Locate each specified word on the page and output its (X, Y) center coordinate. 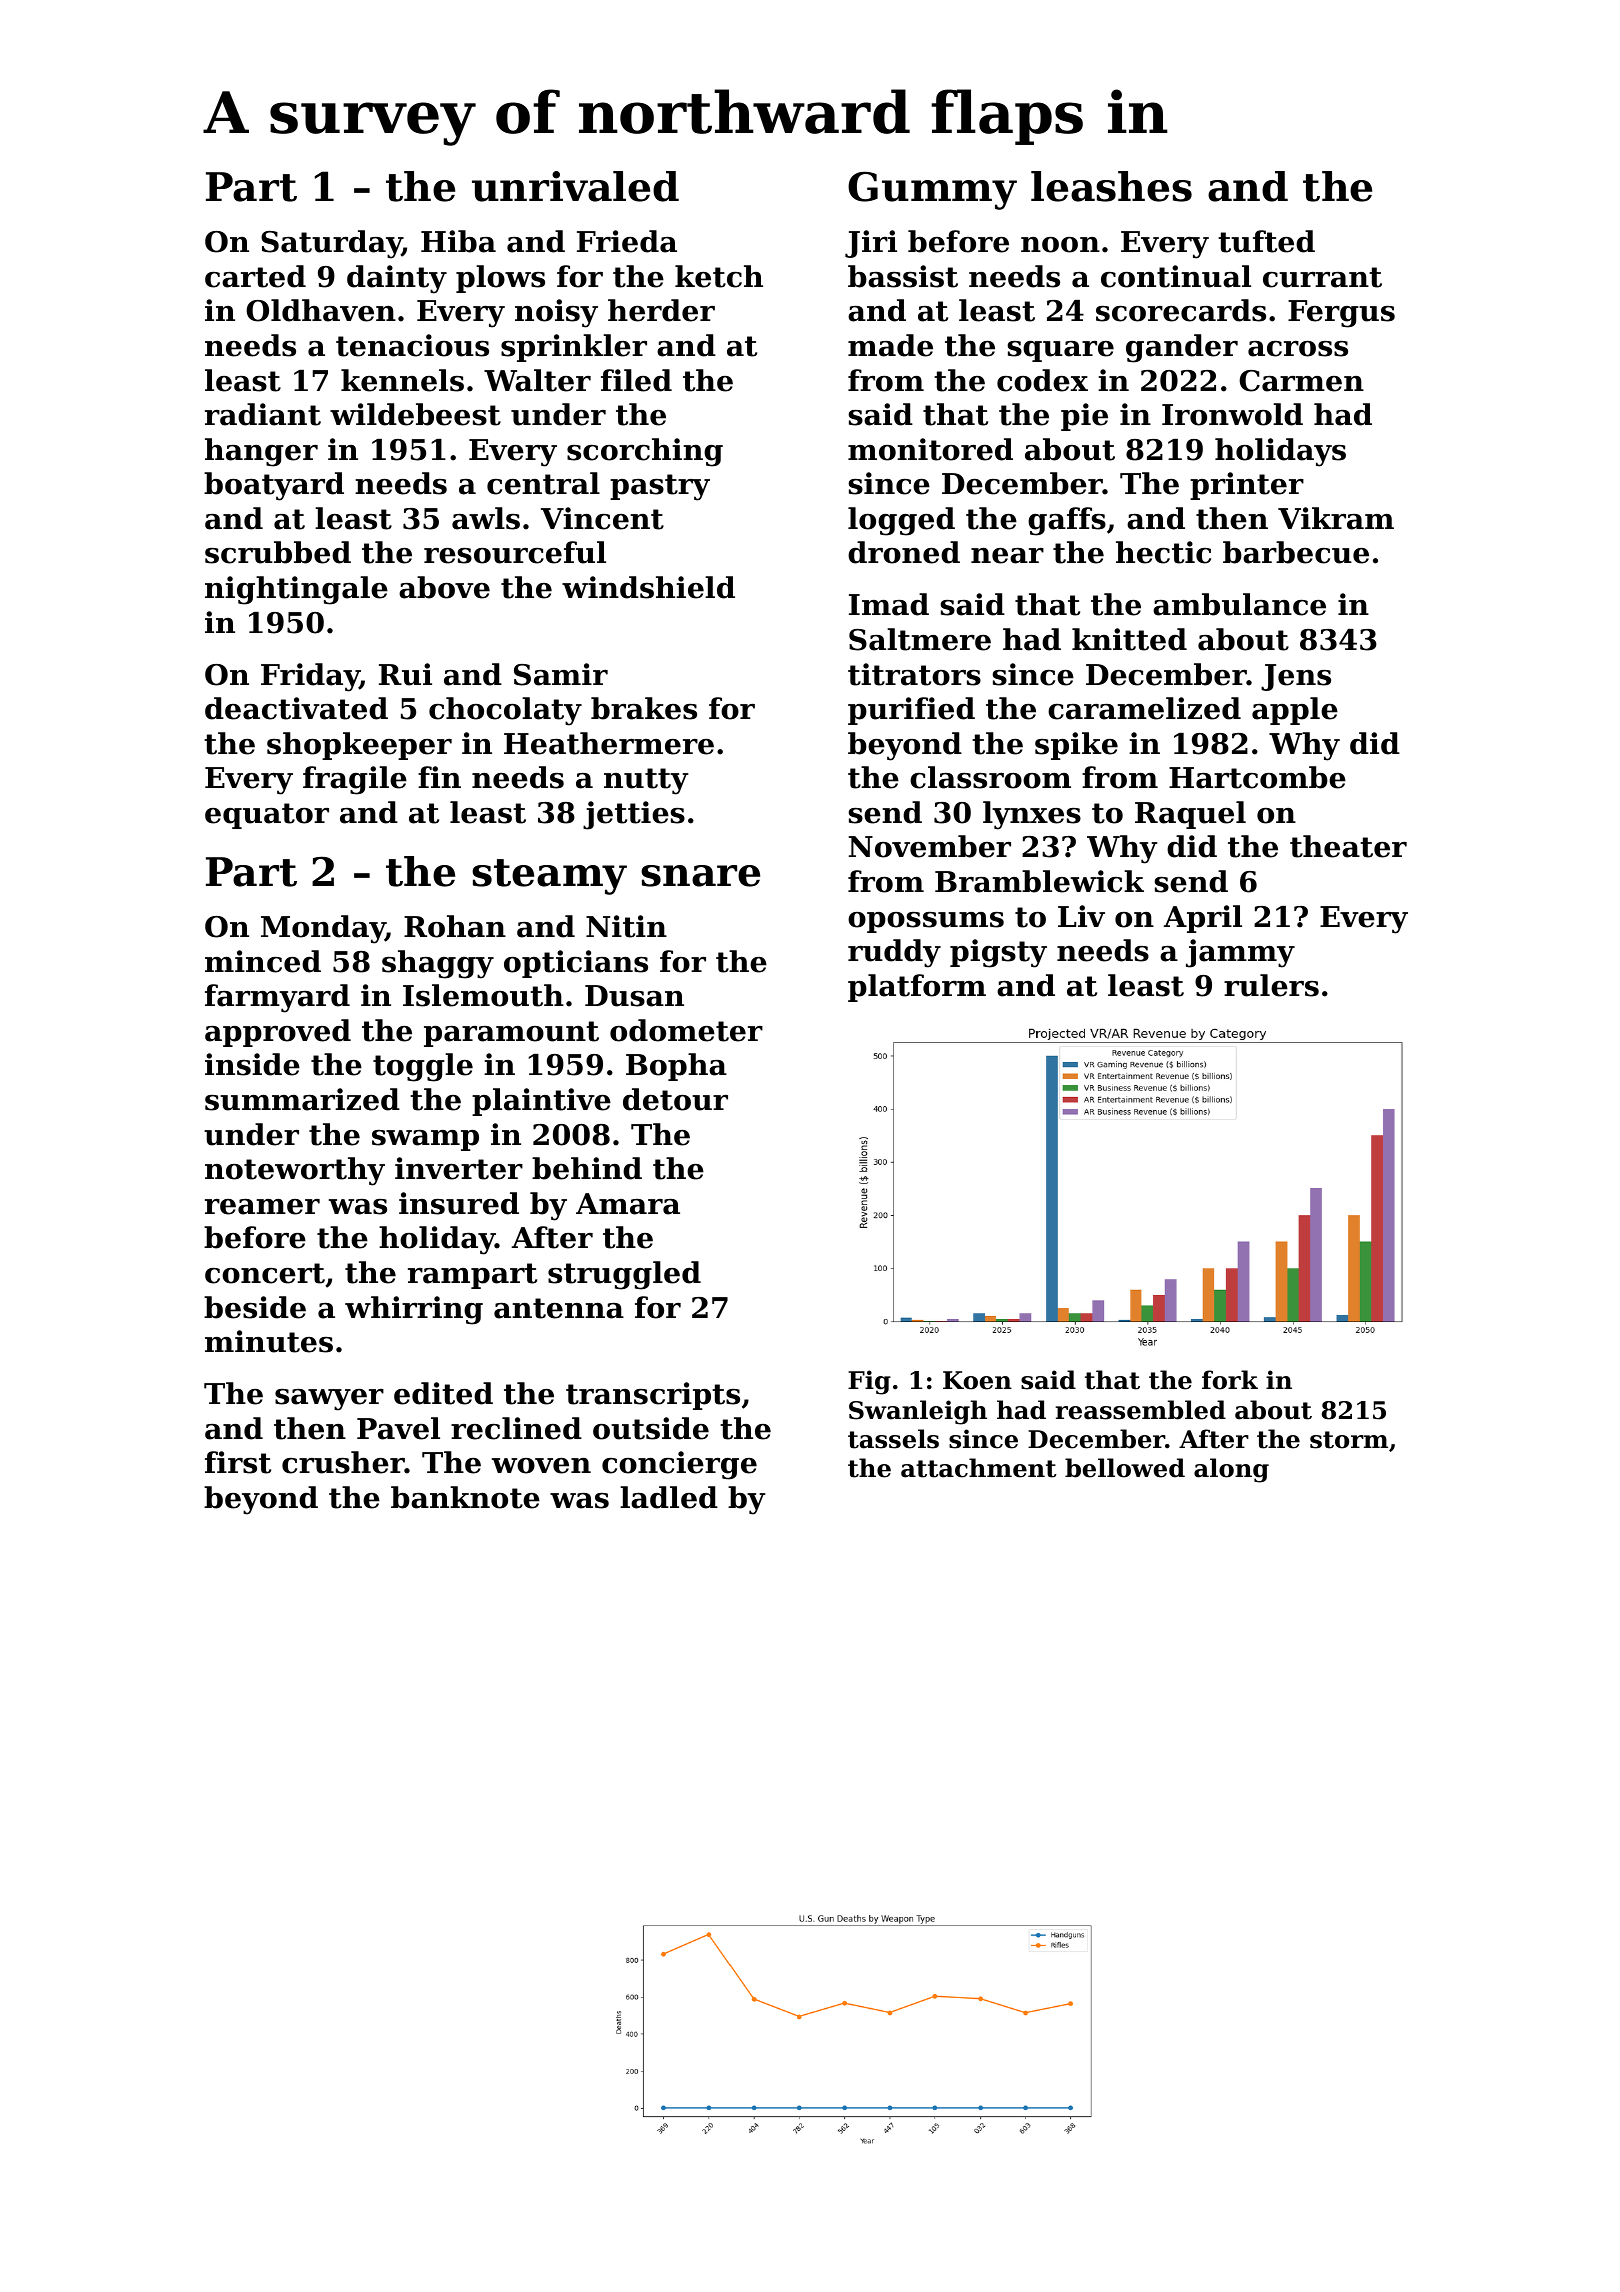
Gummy (932, 190)
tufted (1266, 241)
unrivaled (575, 186)
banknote (465, 1497)
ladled (669, 1497)
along (1231, 1470)
